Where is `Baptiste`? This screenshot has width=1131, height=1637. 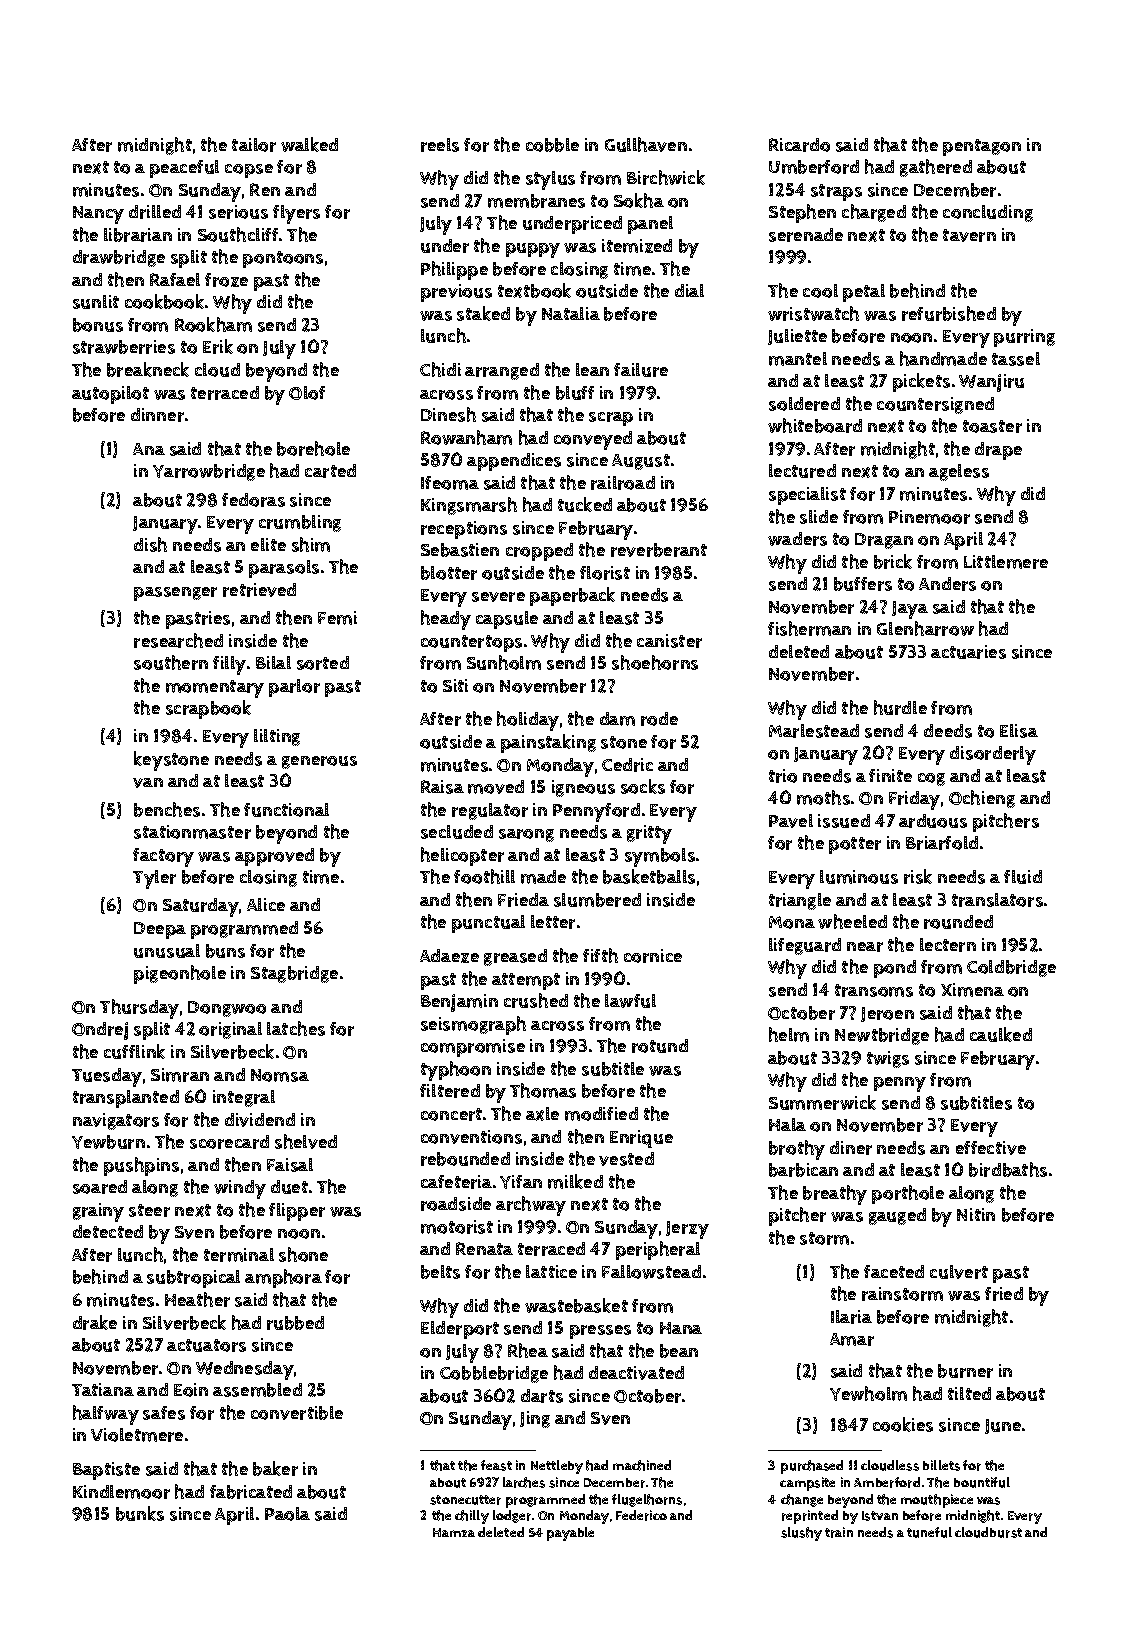 Baptiste is located at coordinates (106, 1471).
